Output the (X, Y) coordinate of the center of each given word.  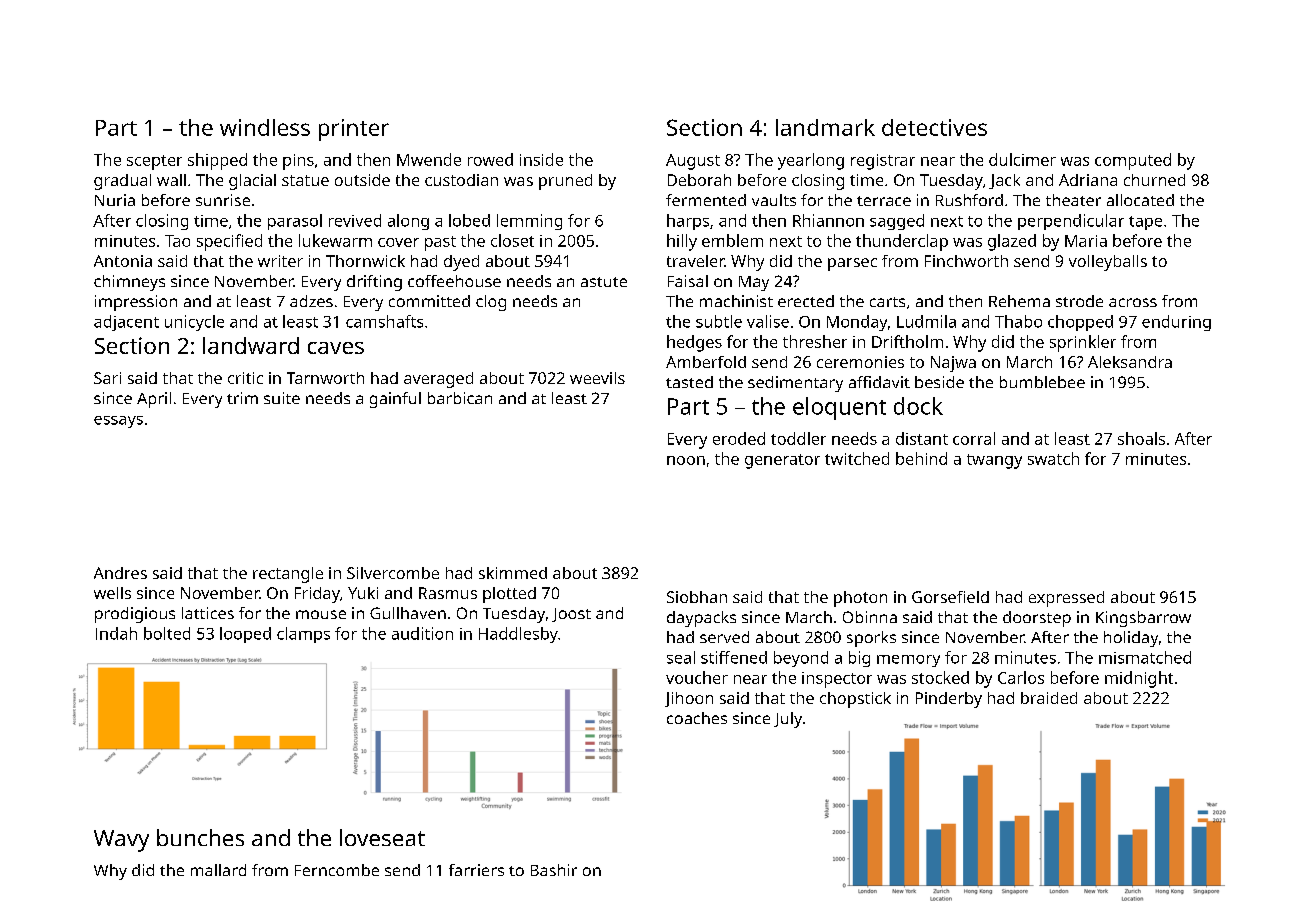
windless (265, 127)
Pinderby (949, 700)
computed (1133, 161)
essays (118, 422)
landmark (825, 127)
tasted (689, 382)
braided (1049, 698)
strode (1079, 301)
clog (491, 303)
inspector (837, 680)
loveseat (382, 837)
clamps (303, 635)
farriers (476, 870)
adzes (311, 301)
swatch (1053, 458)
